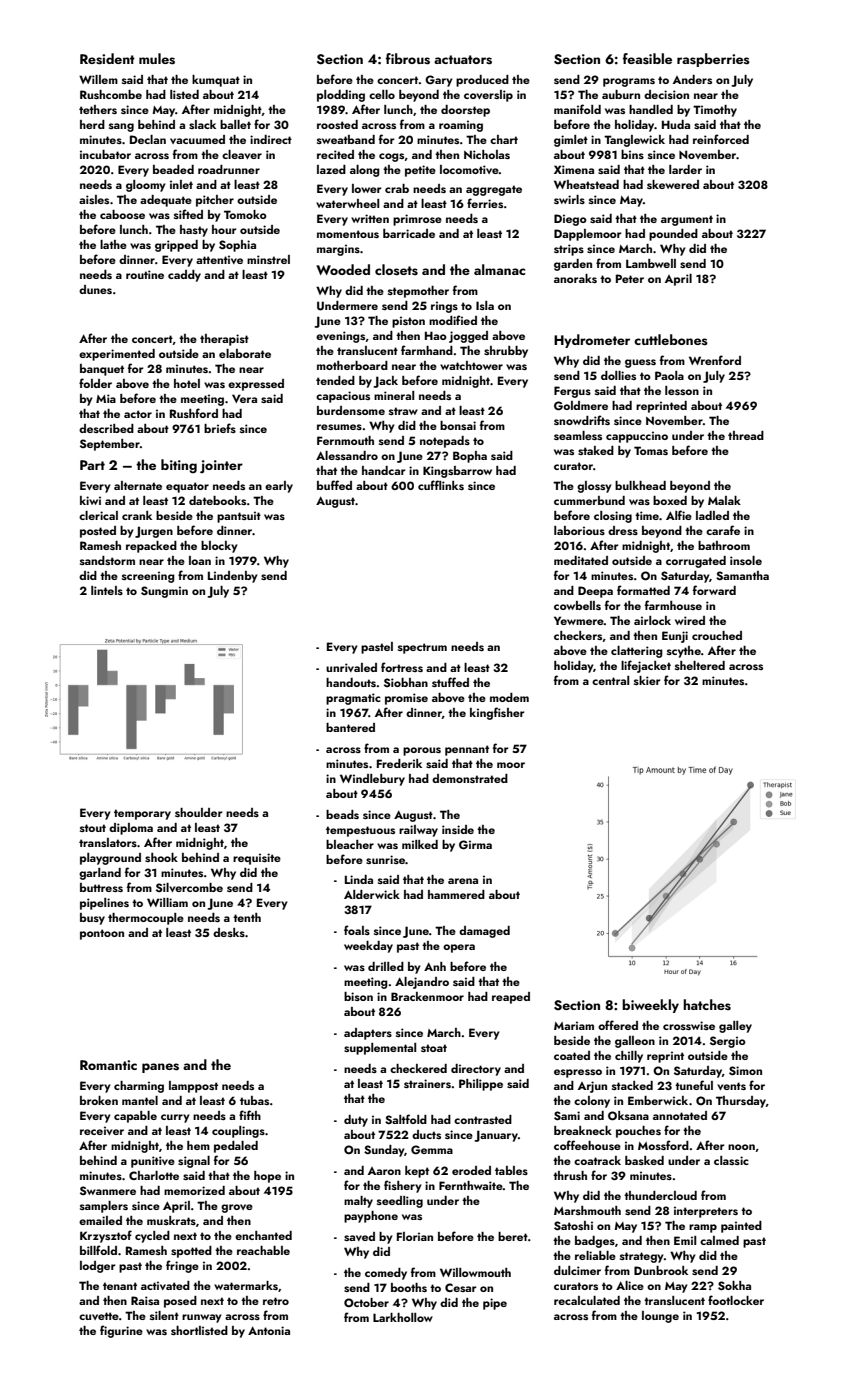 The image size is (849, 1400). Describe the element at coordinates (95, 289) in the screenshot. I see `dunes` at that location.
